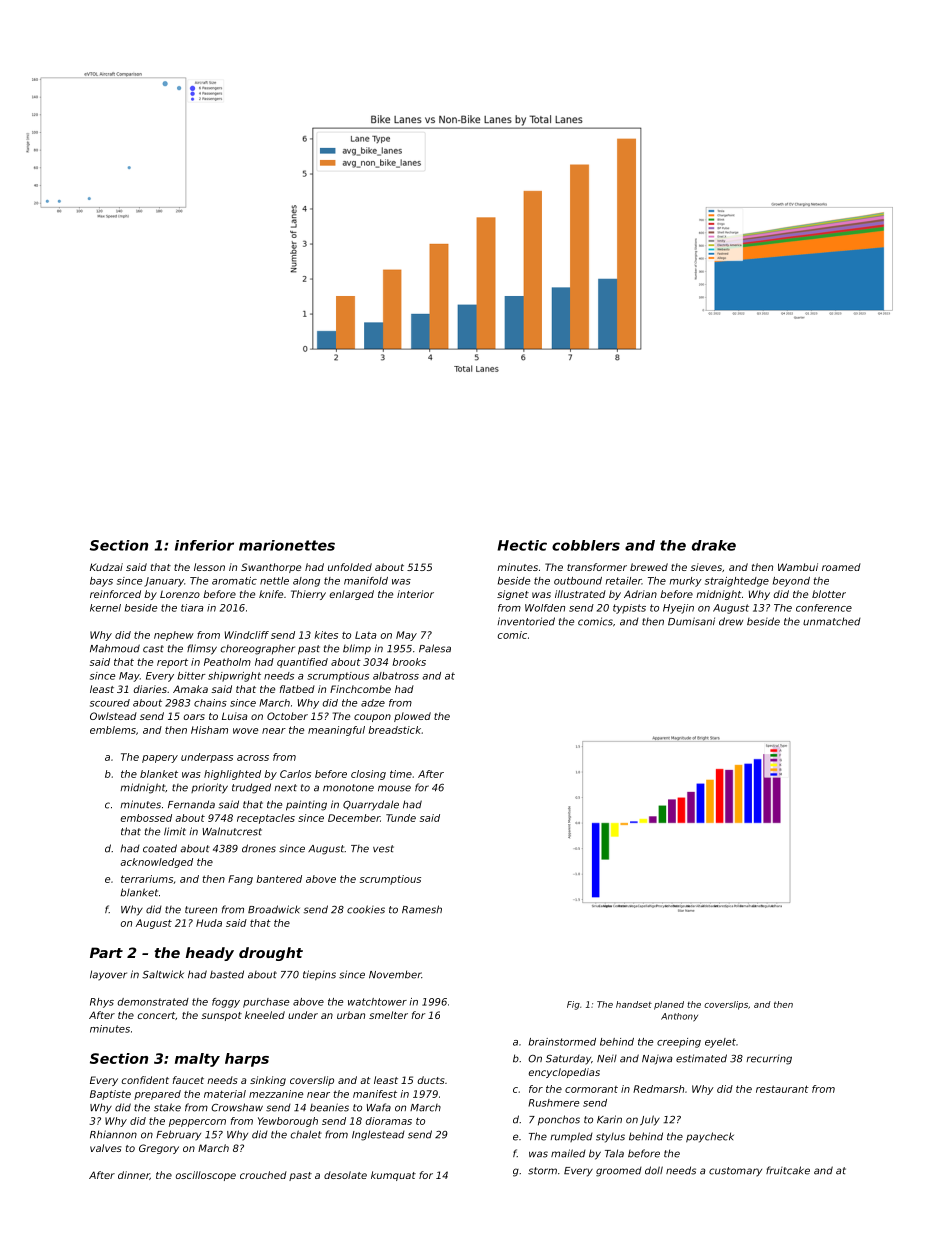  Describe the element at coordinates (134, 1175) in the screenshot. I see `dinner` at that location.
